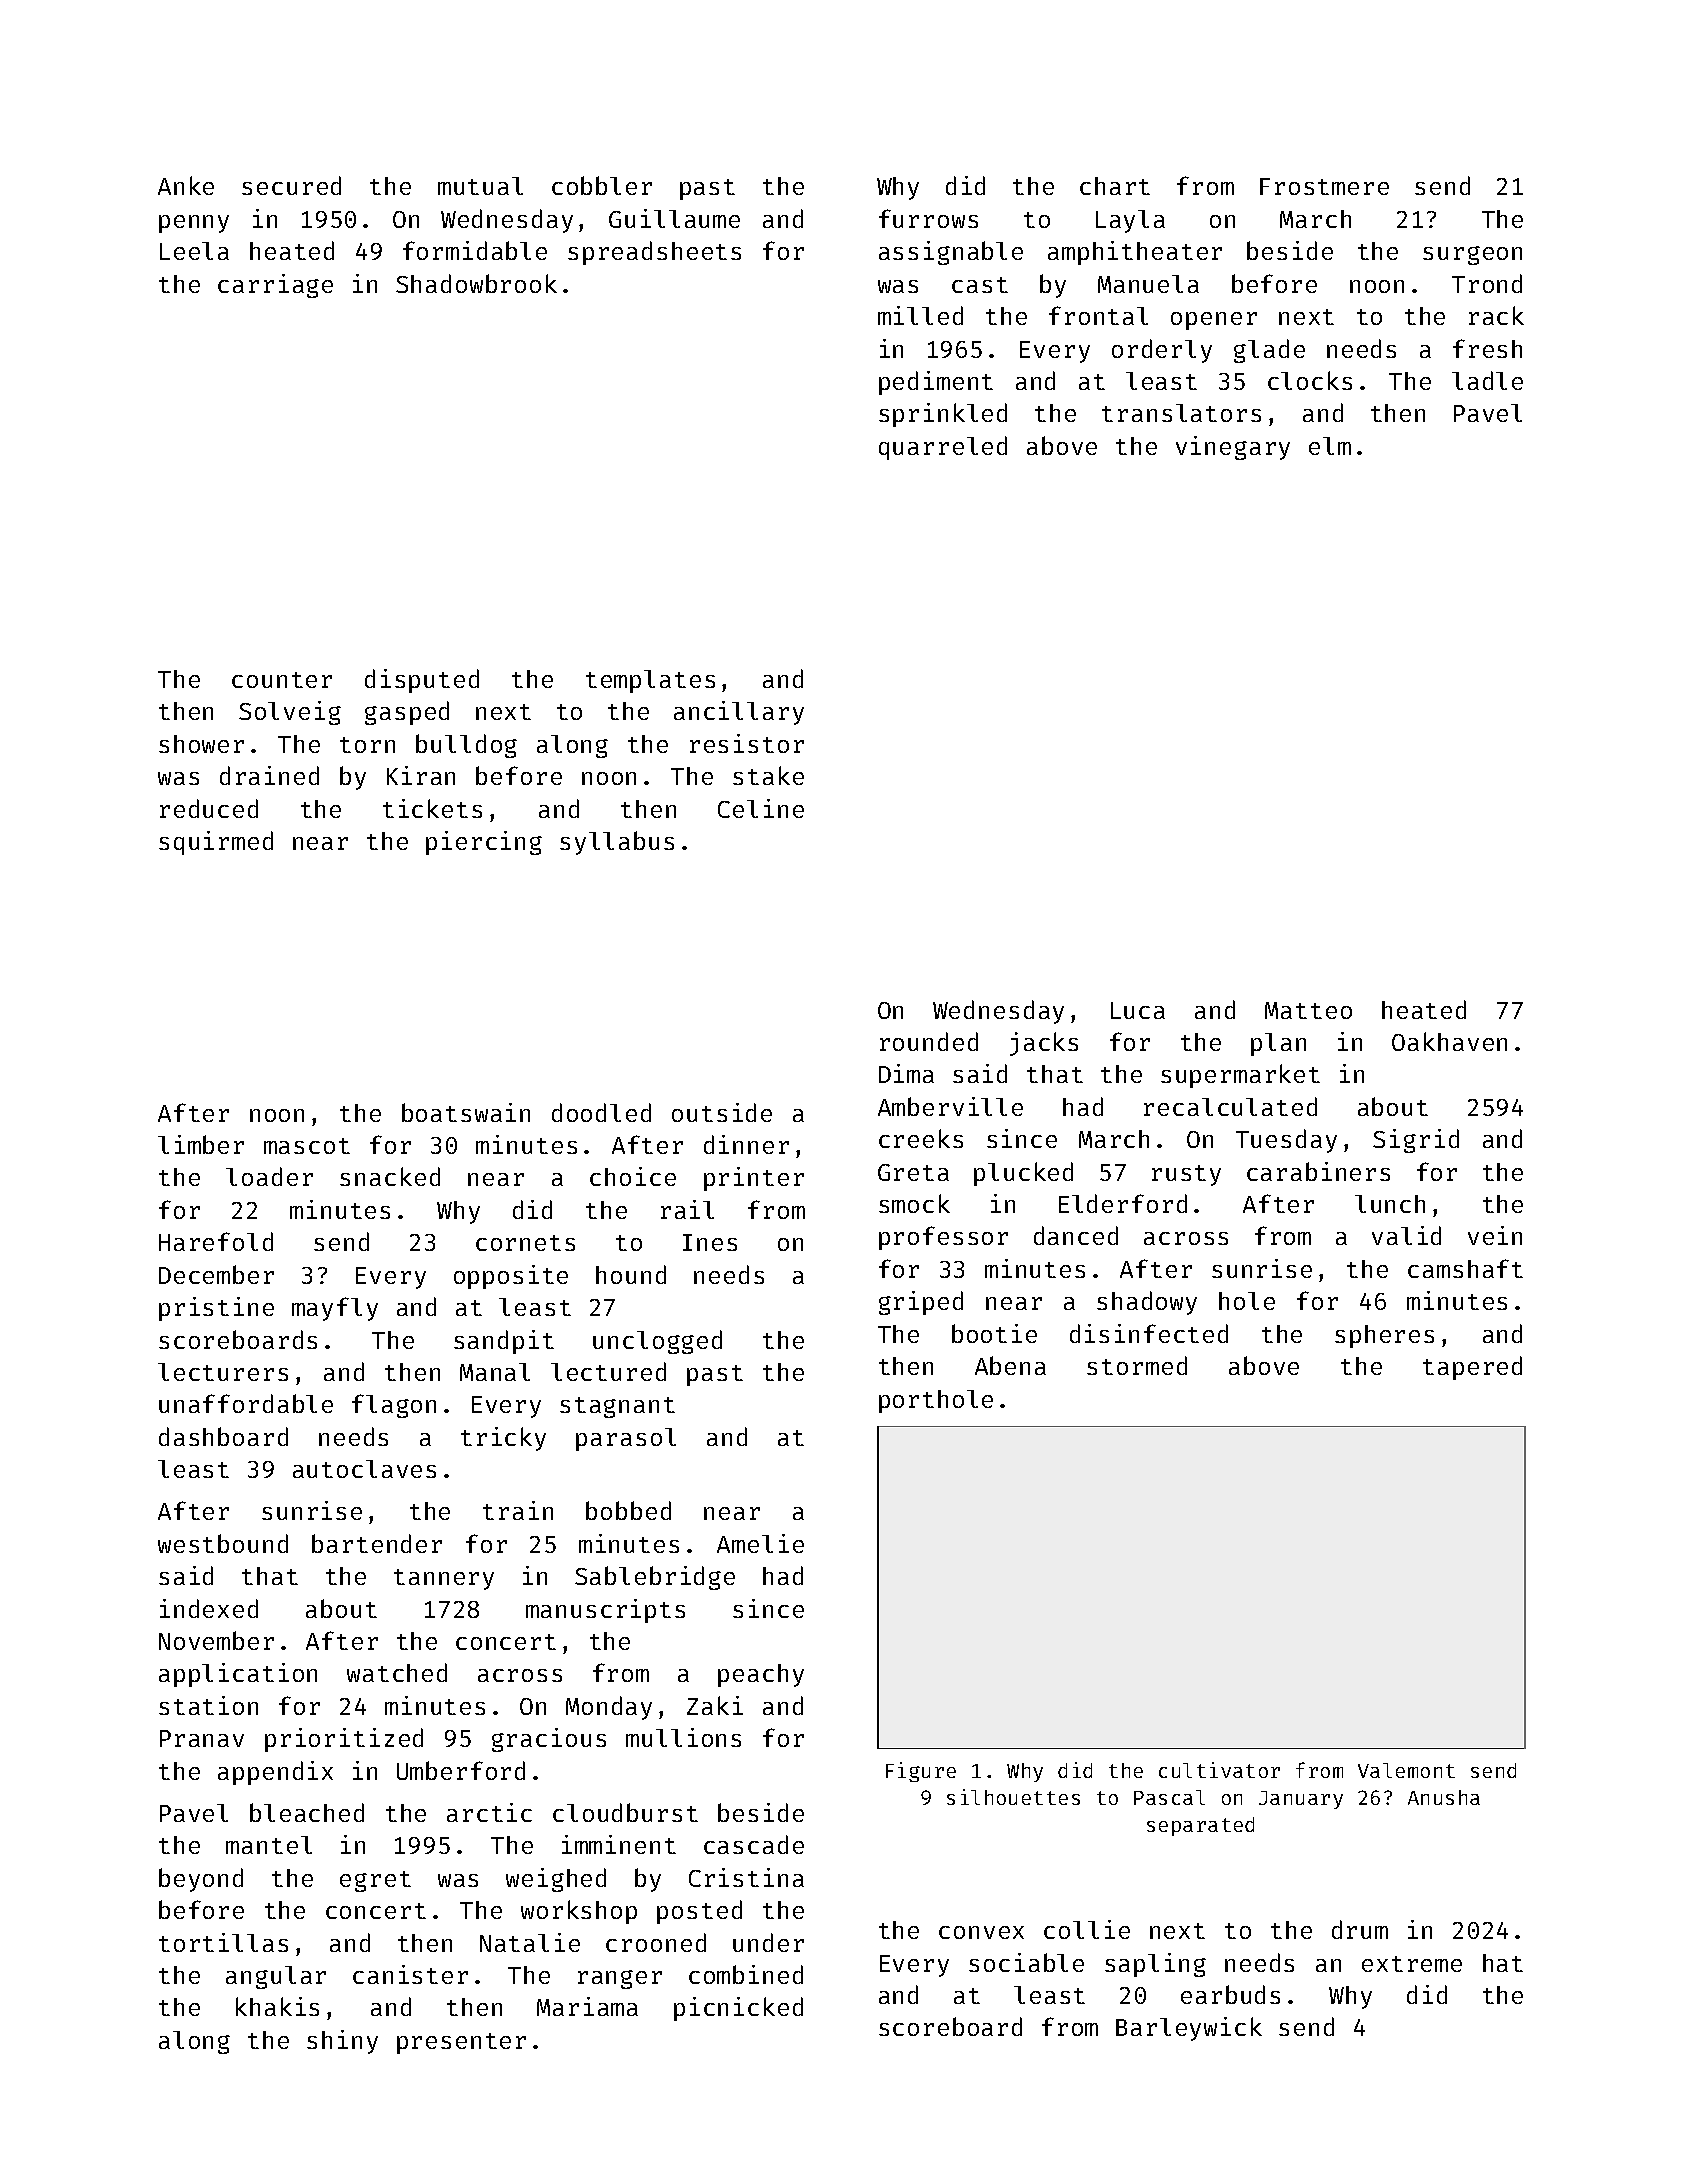  What do you see at coordinates (650, 681) in the screenshot?
I see `templates` at bounding box center [650, 681].
